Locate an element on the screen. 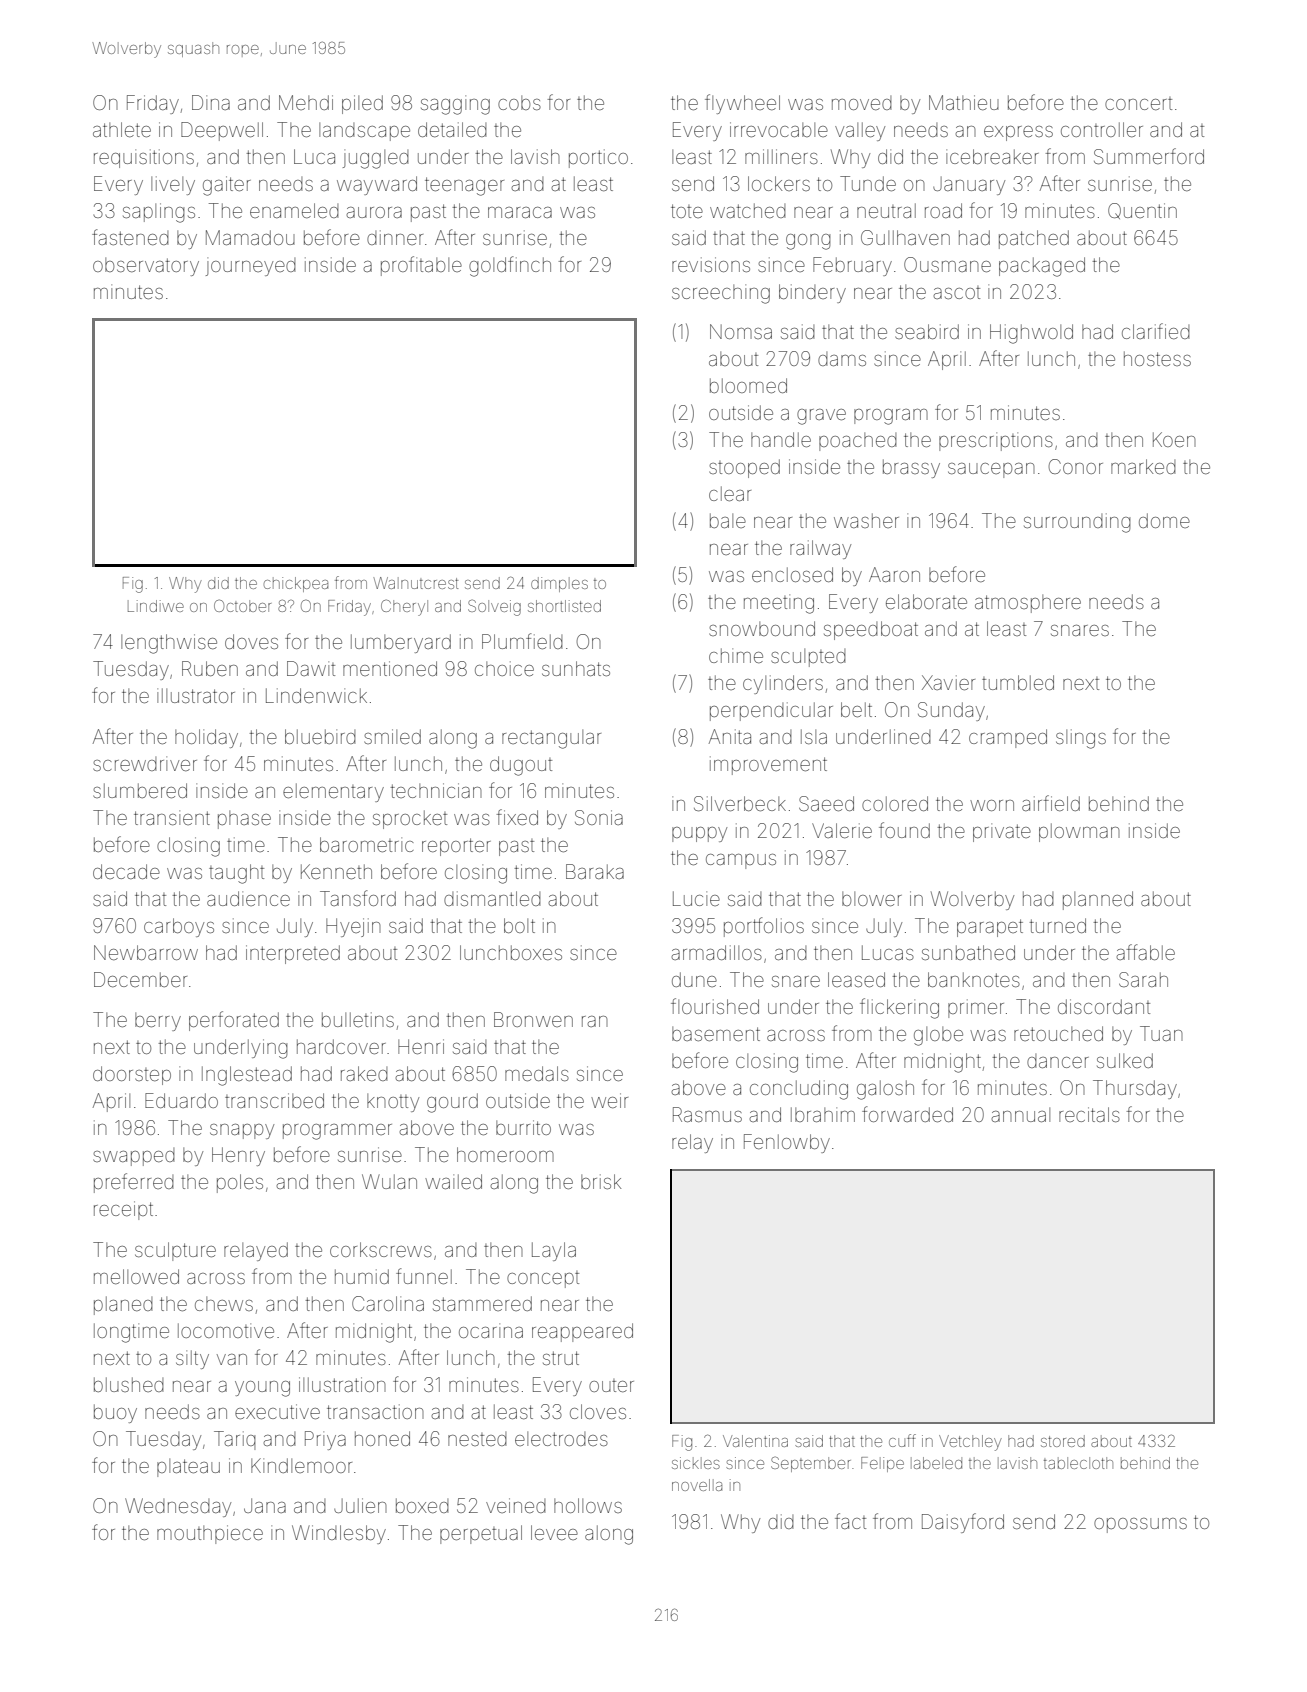  chickpea is located at coordinates (296, 584).
